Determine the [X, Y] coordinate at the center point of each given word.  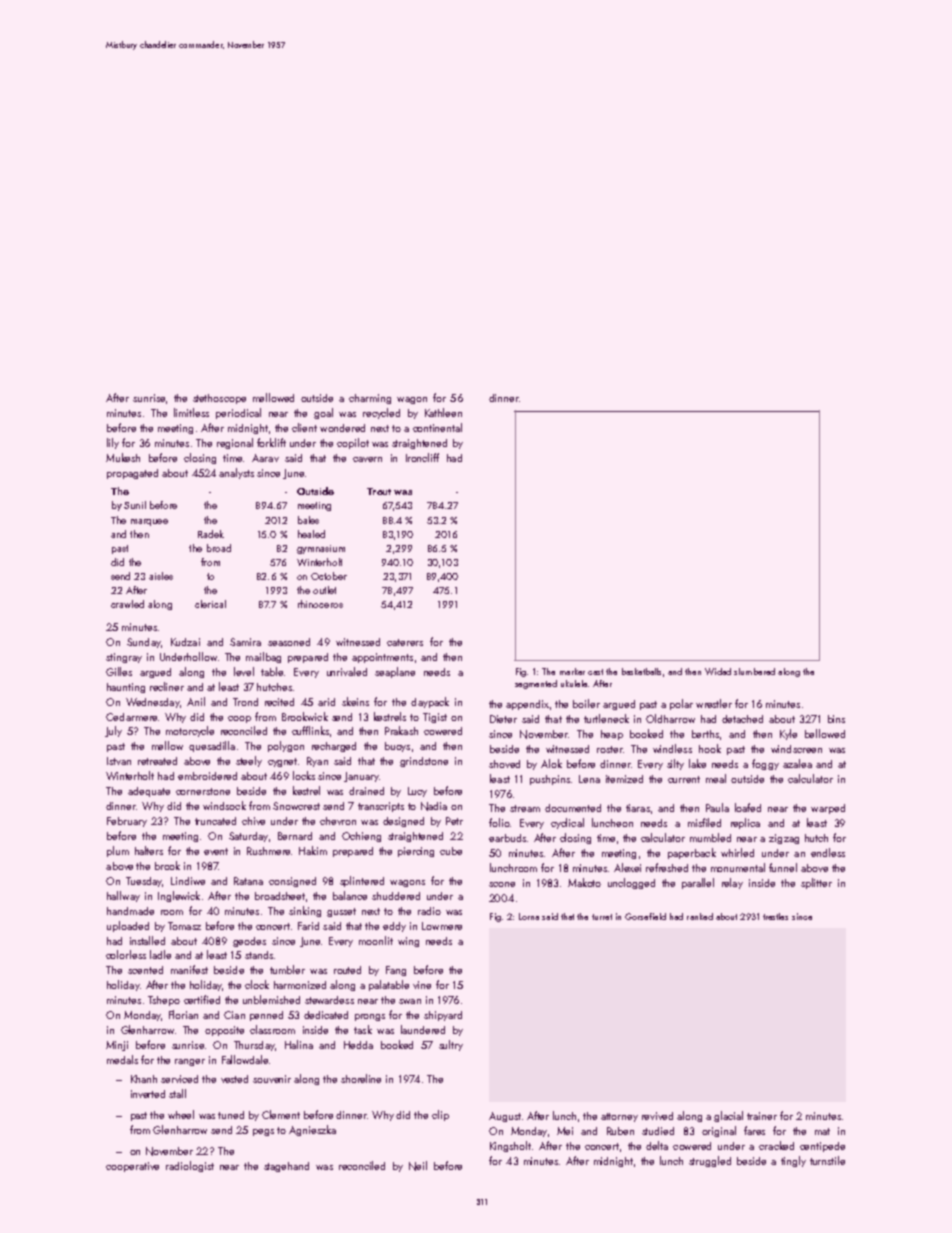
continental [437, 427]
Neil [418, 1166]
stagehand [286, 1167]
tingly [793, 1161]
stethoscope [219, 399]
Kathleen [443, 412]
